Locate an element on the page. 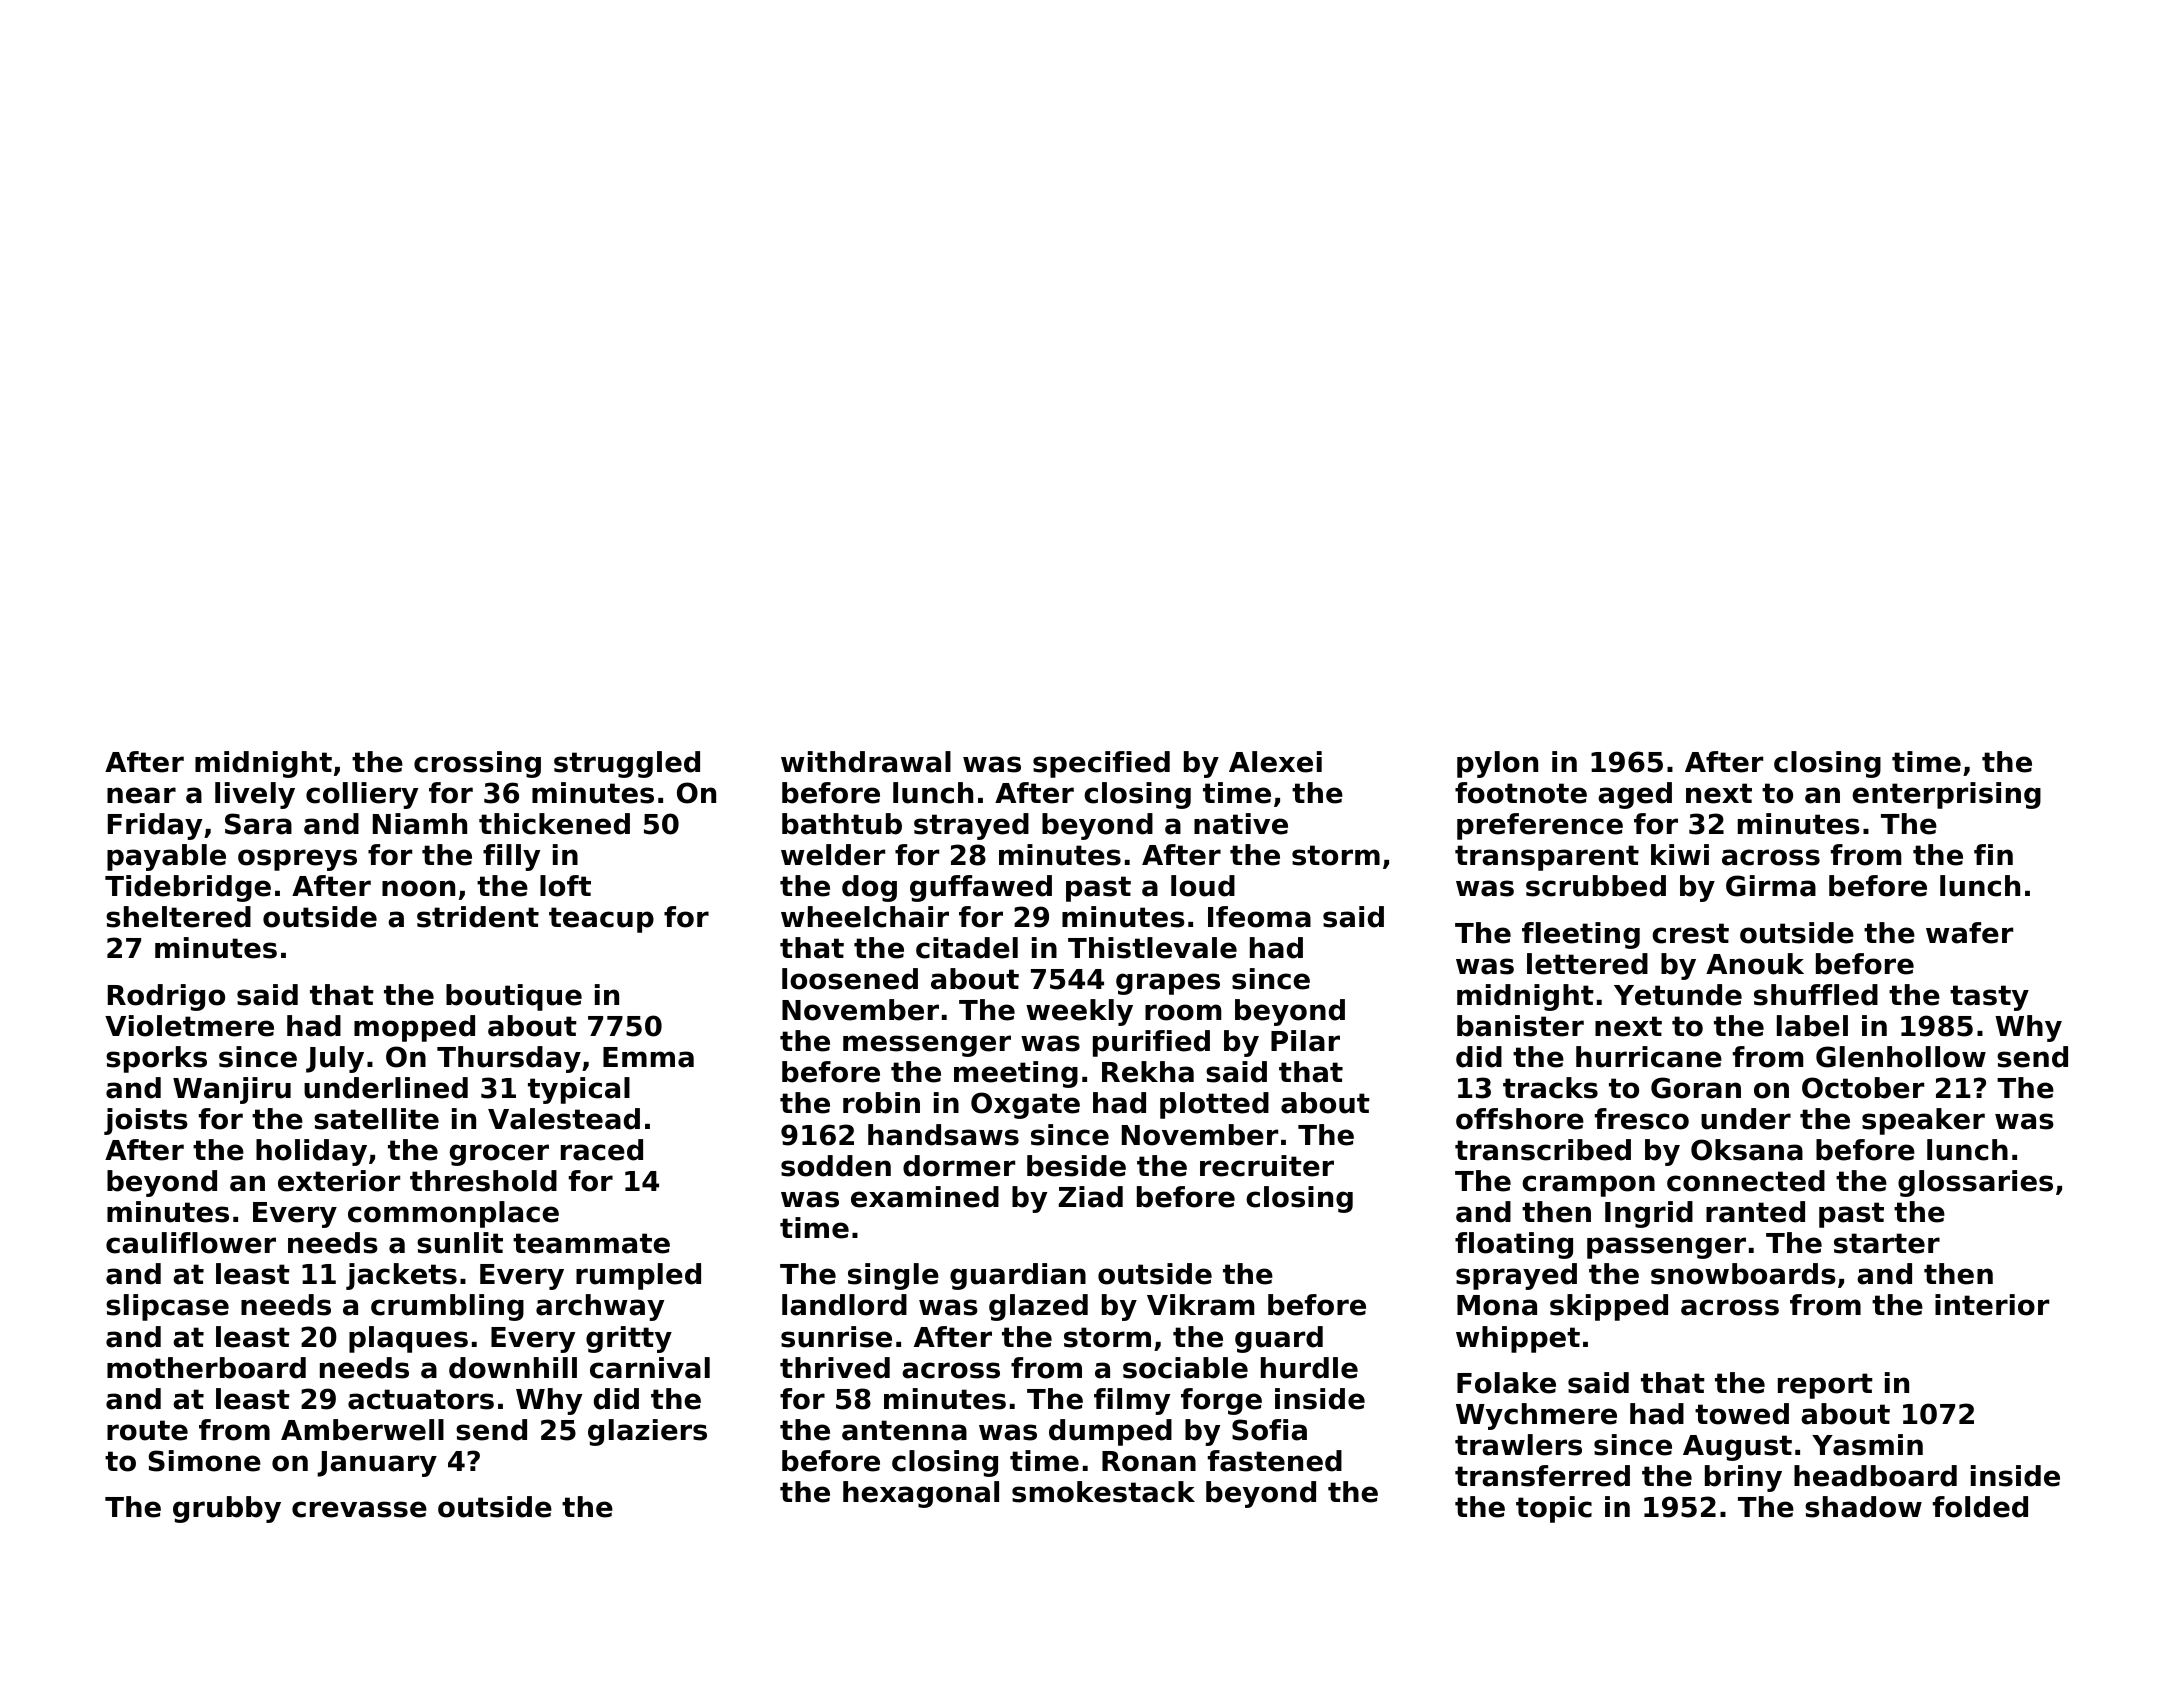 This image has height=1683, width=2178. Oxgate is located at coordinates (1025, 1105).
